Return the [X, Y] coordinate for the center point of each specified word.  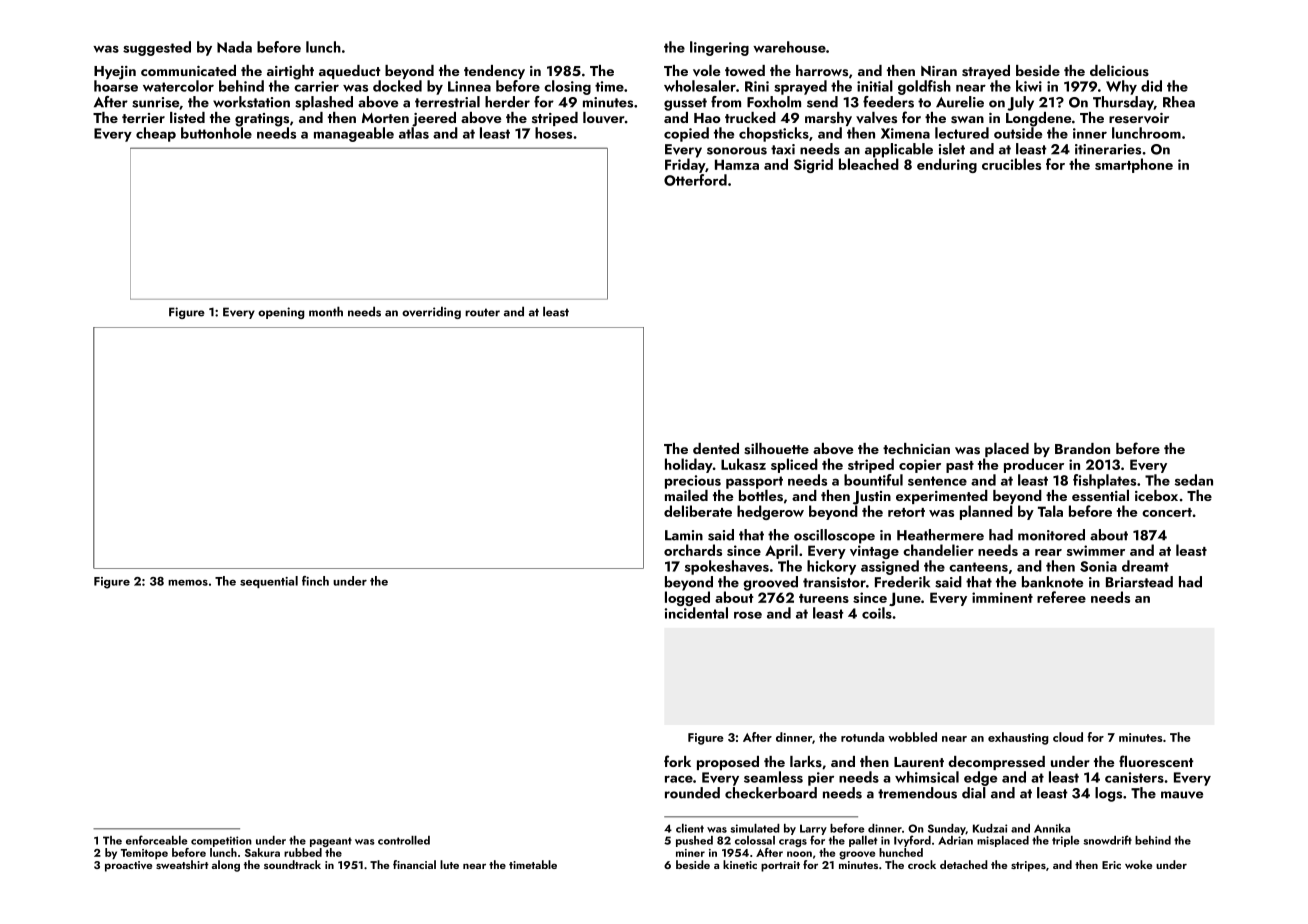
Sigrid [813, 165]
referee [1061, 597]
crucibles [1011, 164]
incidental [696, 613]
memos [188, 583]
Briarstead [1139, 582]
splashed [324, 103]
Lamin [684, 535]
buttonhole [216, 133]
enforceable [157, 840]
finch [315, 581]
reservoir [1139, 118]
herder [507, 102]
